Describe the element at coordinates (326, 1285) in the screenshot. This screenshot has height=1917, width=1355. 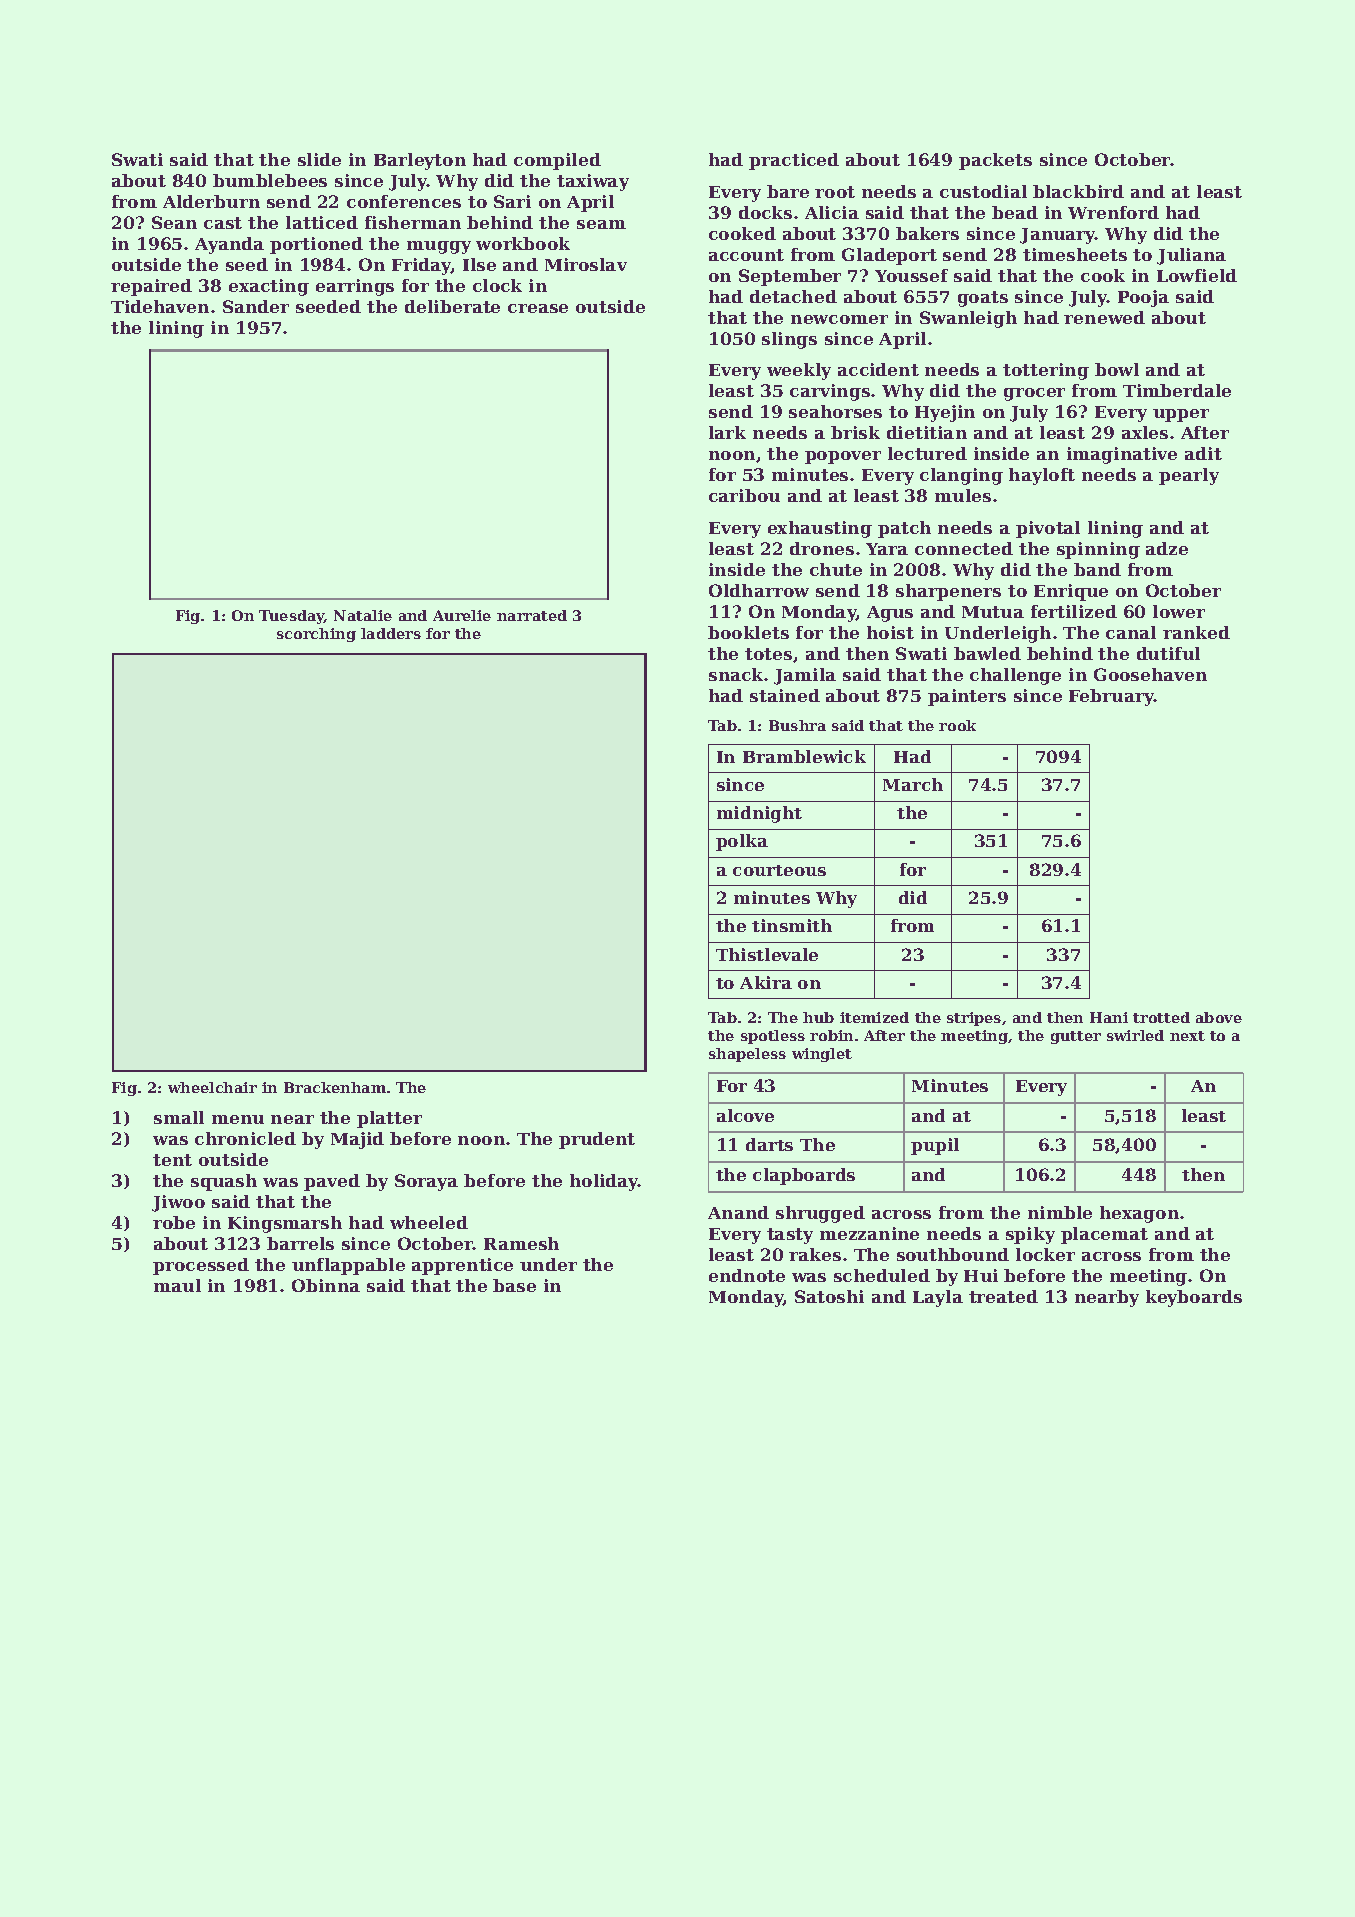
I see `Obinna` at that location.
